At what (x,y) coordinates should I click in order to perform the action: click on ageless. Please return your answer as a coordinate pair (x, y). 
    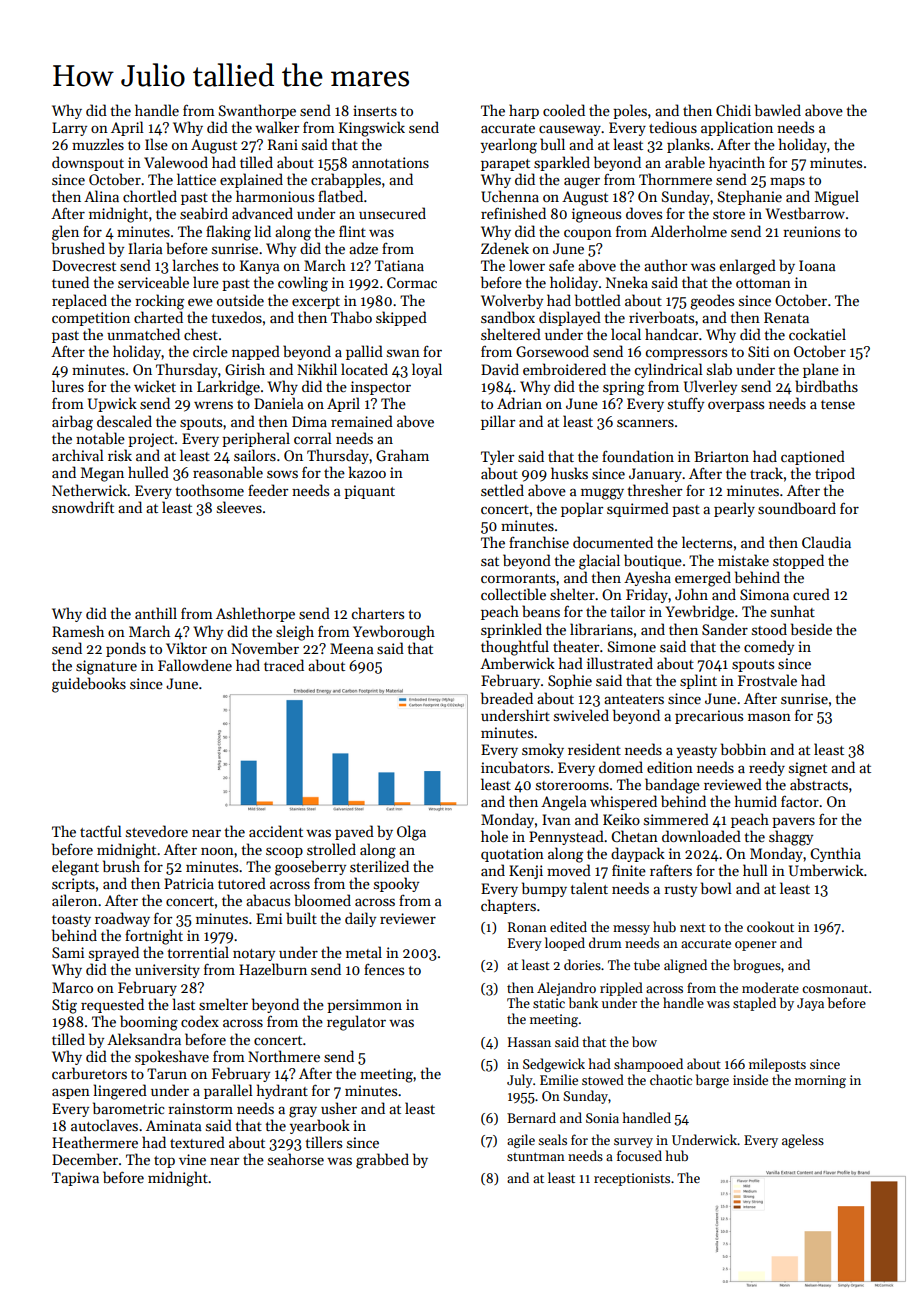
    Looking at the image, I should click on (803, 1141).
